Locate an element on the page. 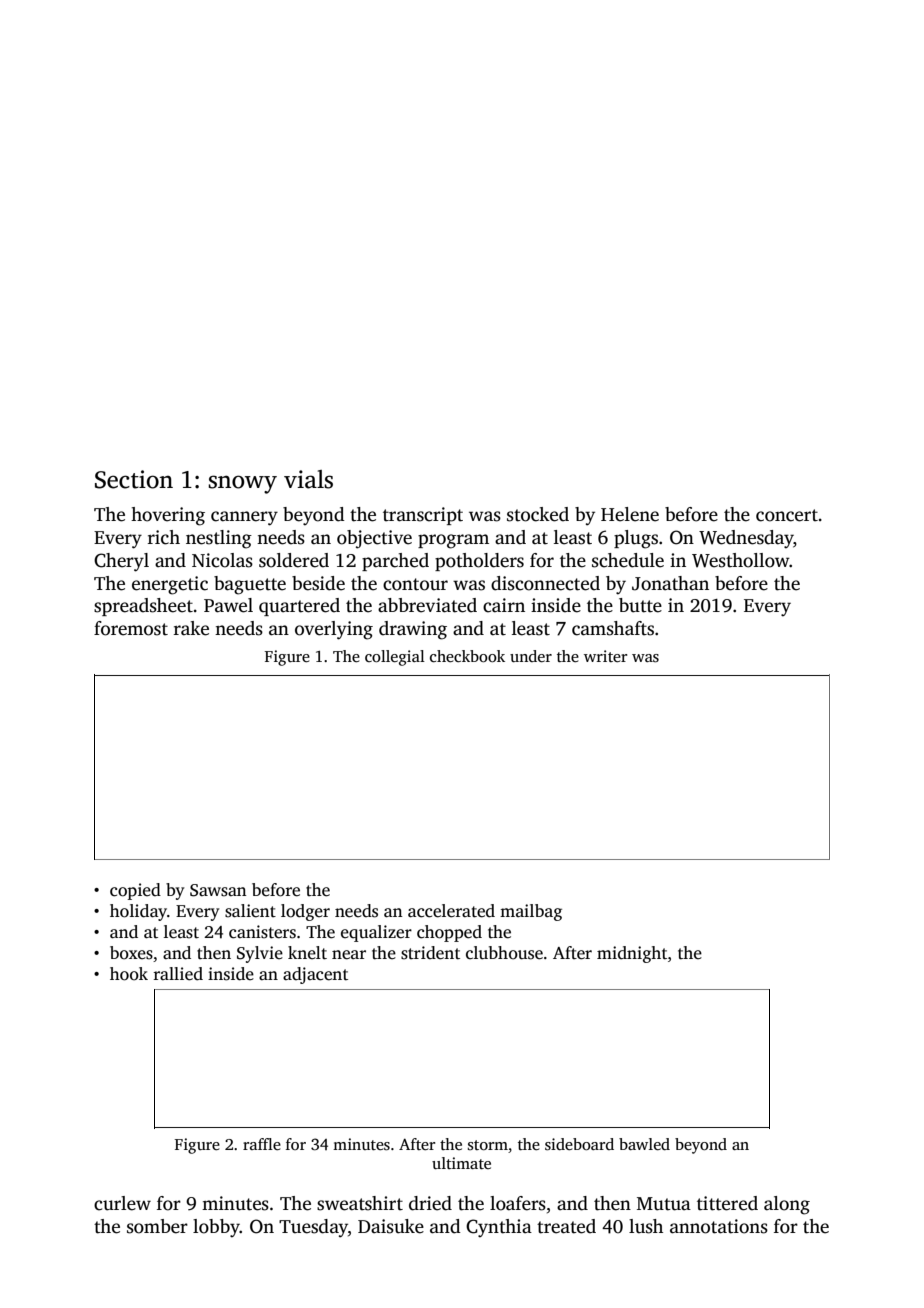  mailbag is located at coordinates (531, 912).
